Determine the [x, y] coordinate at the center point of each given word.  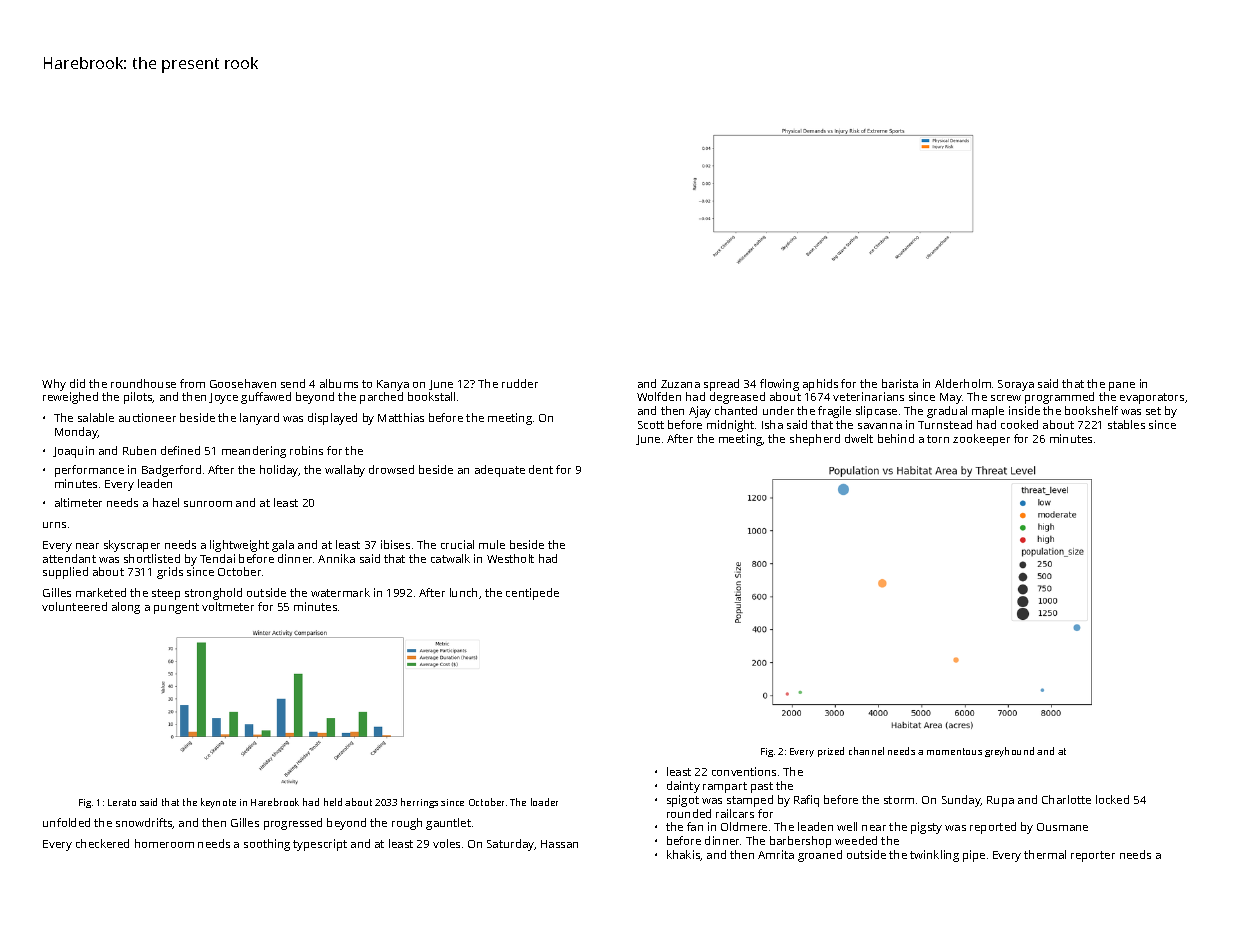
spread [721, 385]
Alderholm [963, 383]
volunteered [74, 606]
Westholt [510, 558]
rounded [689, 813]
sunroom [208, 504]
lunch [463, 592]
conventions [744, 771]
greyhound [1009, 752]
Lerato [122, 802]
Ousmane [1062, 827]
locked [1112, 799]
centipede [532, 594]
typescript [320, 845]
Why [54, 385]
